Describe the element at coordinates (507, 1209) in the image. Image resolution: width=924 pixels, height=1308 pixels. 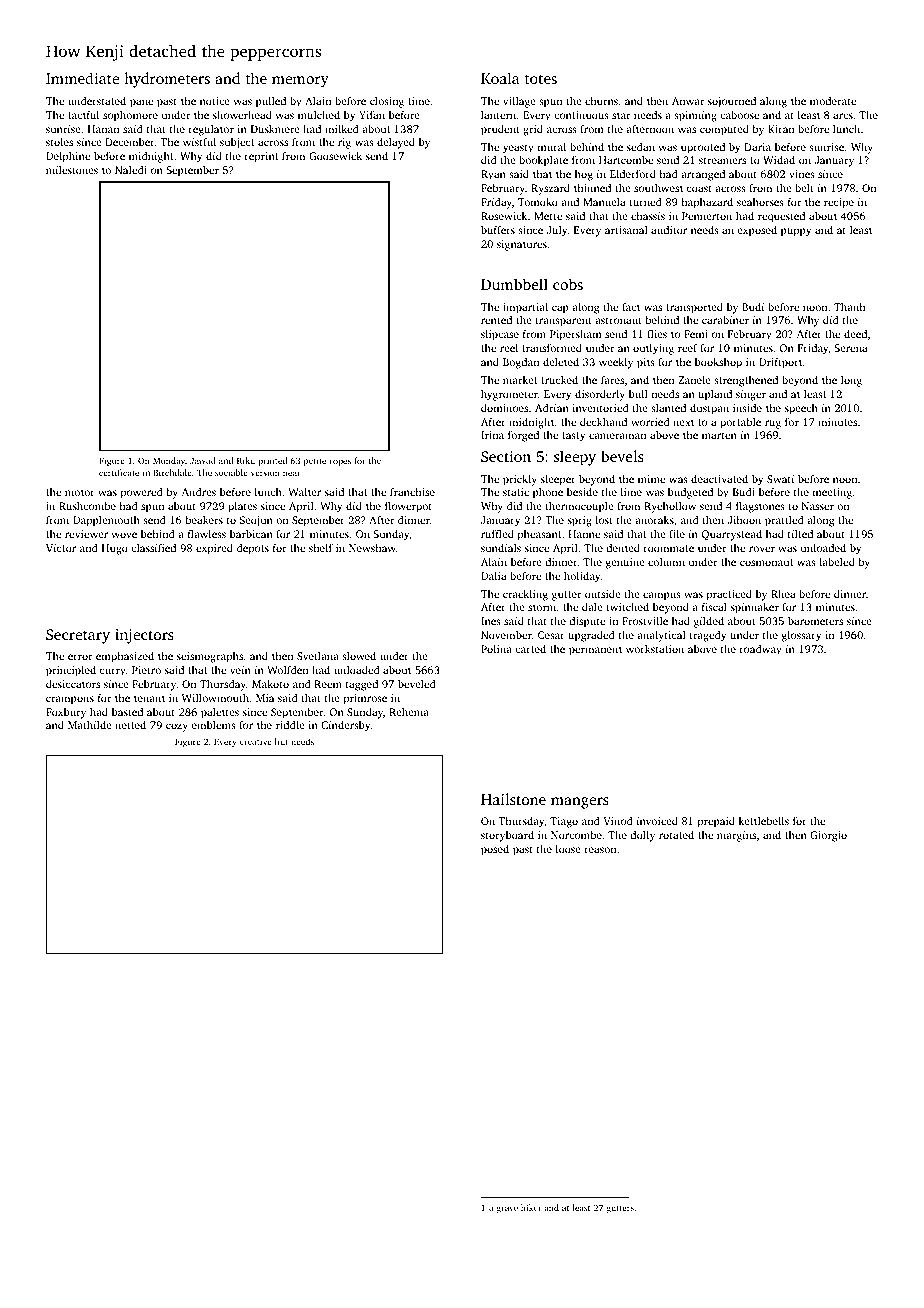
I see `grave` at that location.
